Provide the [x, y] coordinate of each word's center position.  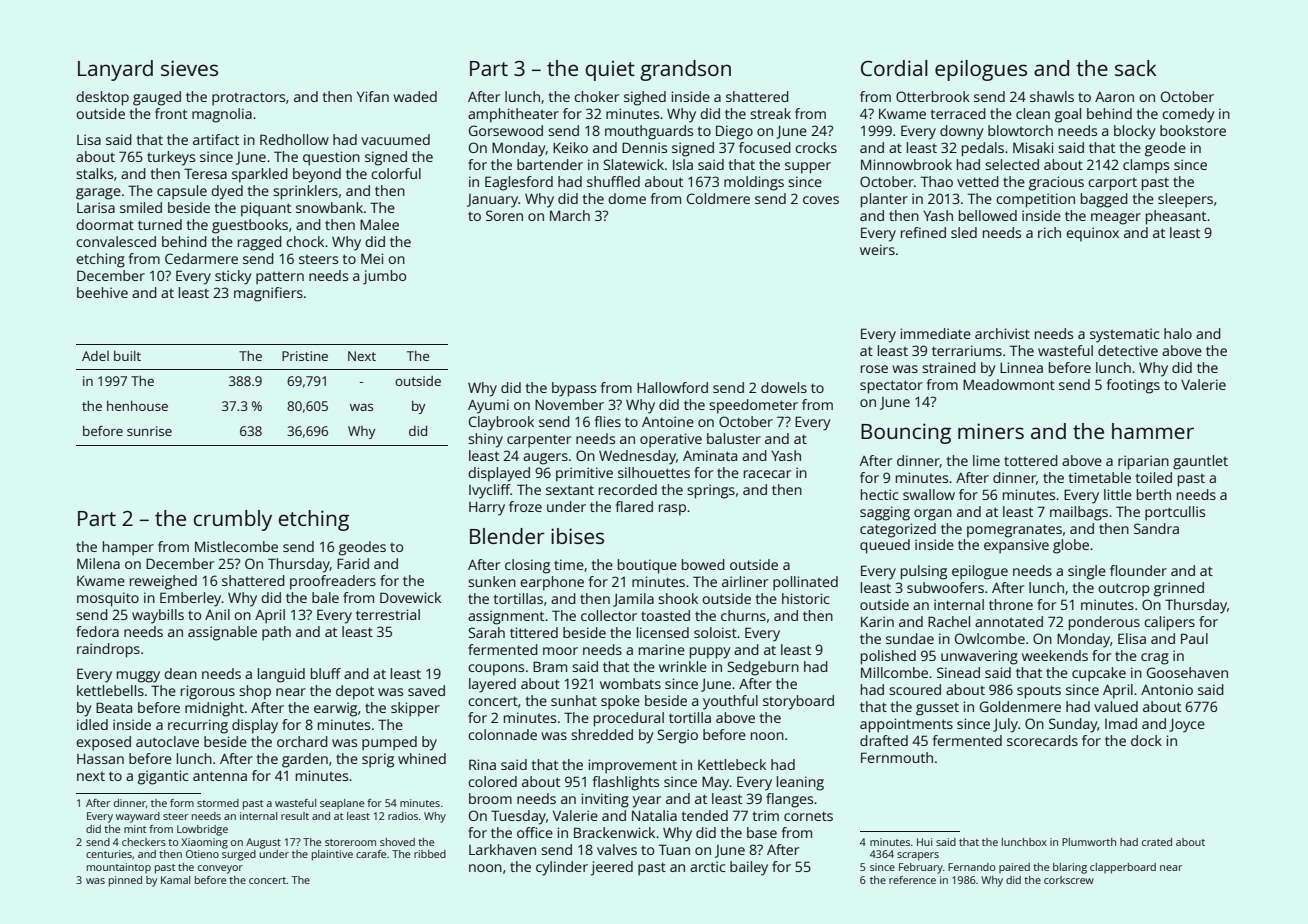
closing [527, 566]
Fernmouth [897, 757]
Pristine [305, 356]
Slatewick [633, 164]
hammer [1153, 431]
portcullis [1175, 513]
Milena [98, 563]
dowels [784, 387]
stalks [94, 173]
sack [1136, 68]
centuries [109, 854]
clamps [1146, 166]
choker [596, 96]
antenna [220, 776]
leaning [800, 783]
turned [160, 224]
